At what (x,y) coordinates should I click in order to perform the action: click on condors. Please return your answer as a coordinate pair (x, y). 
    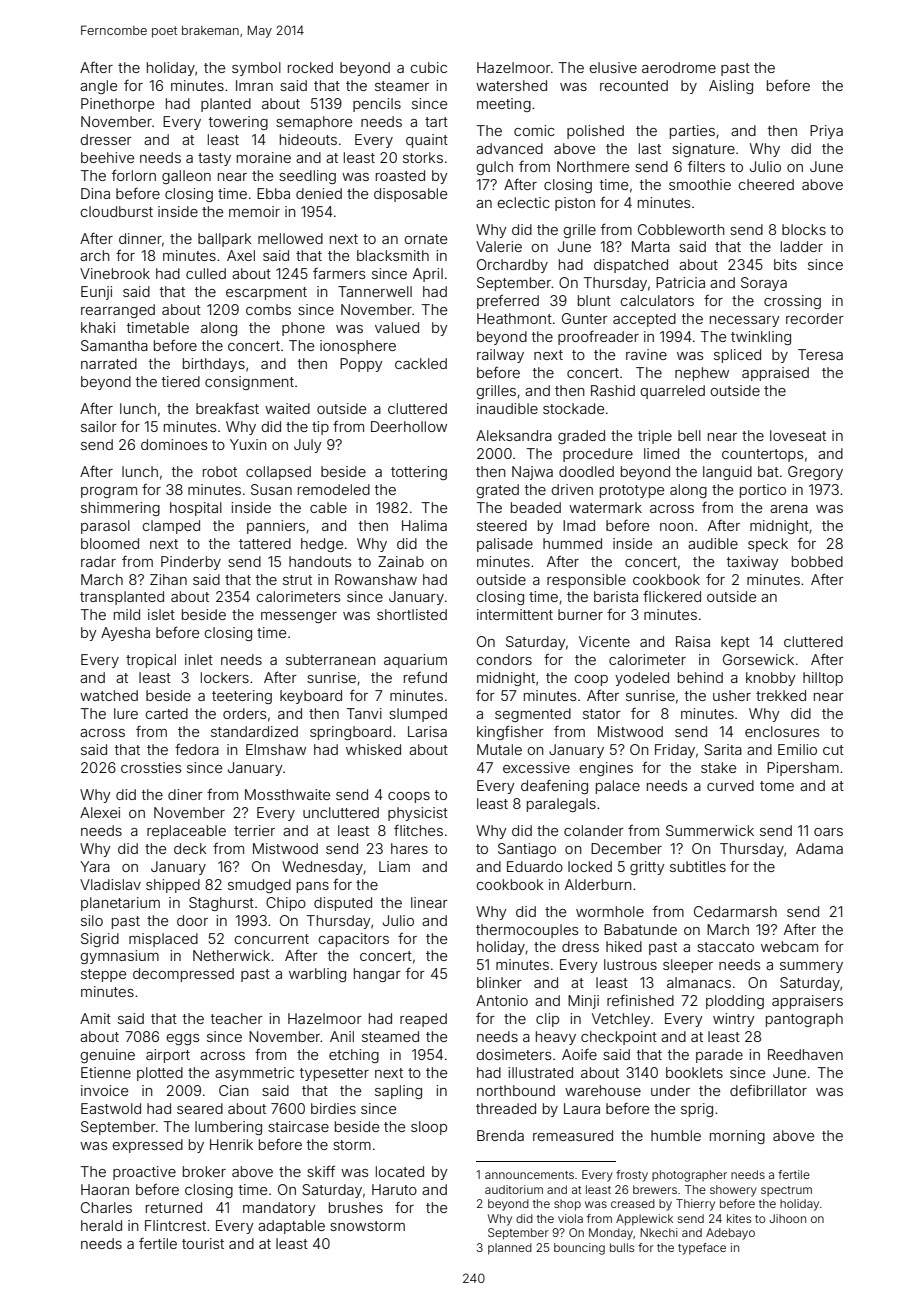
    Looking at the image, I should click on (504, 659).
